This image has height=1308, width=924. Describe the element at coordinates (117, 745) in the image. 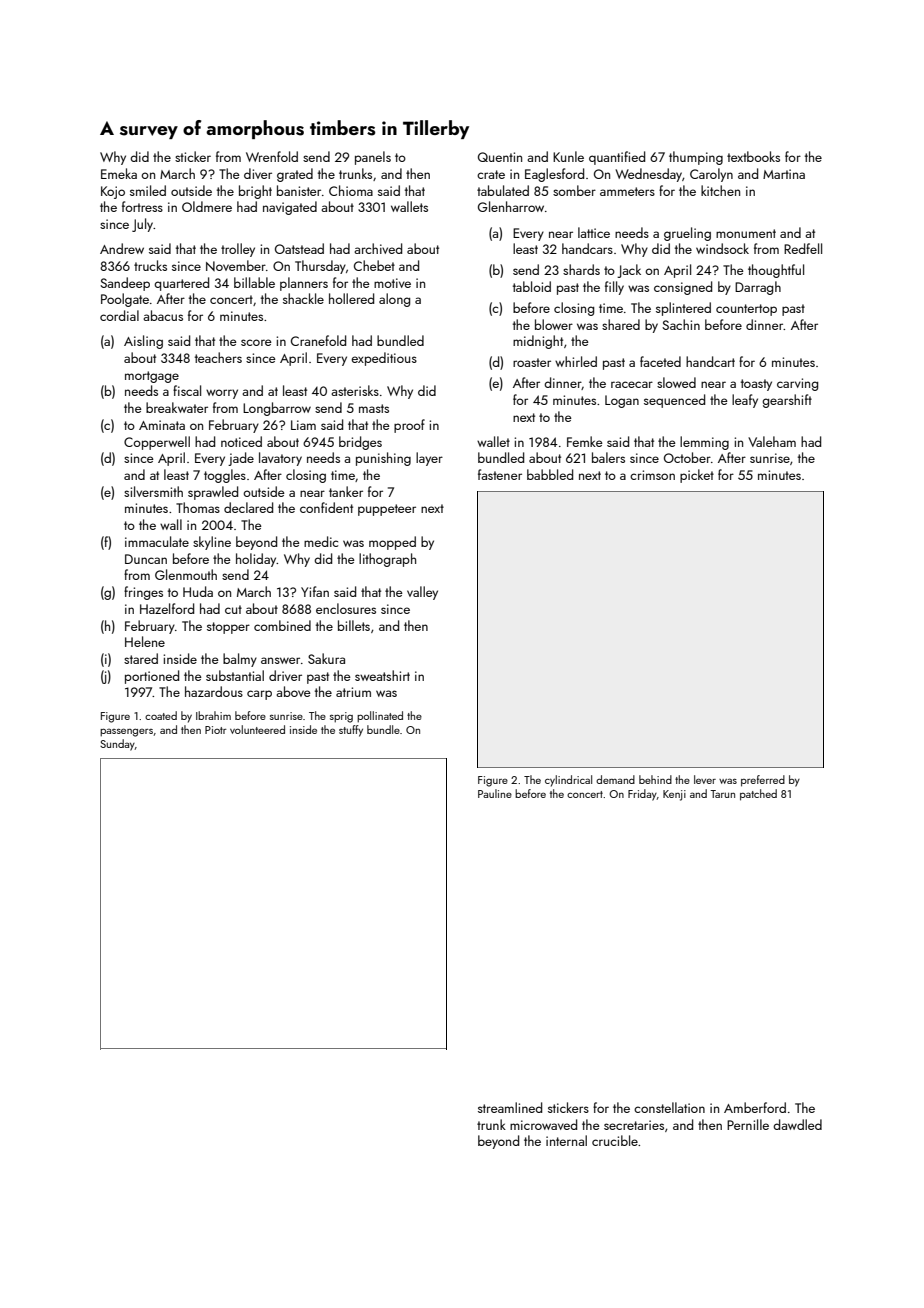

I see `Sunday` at that location.
